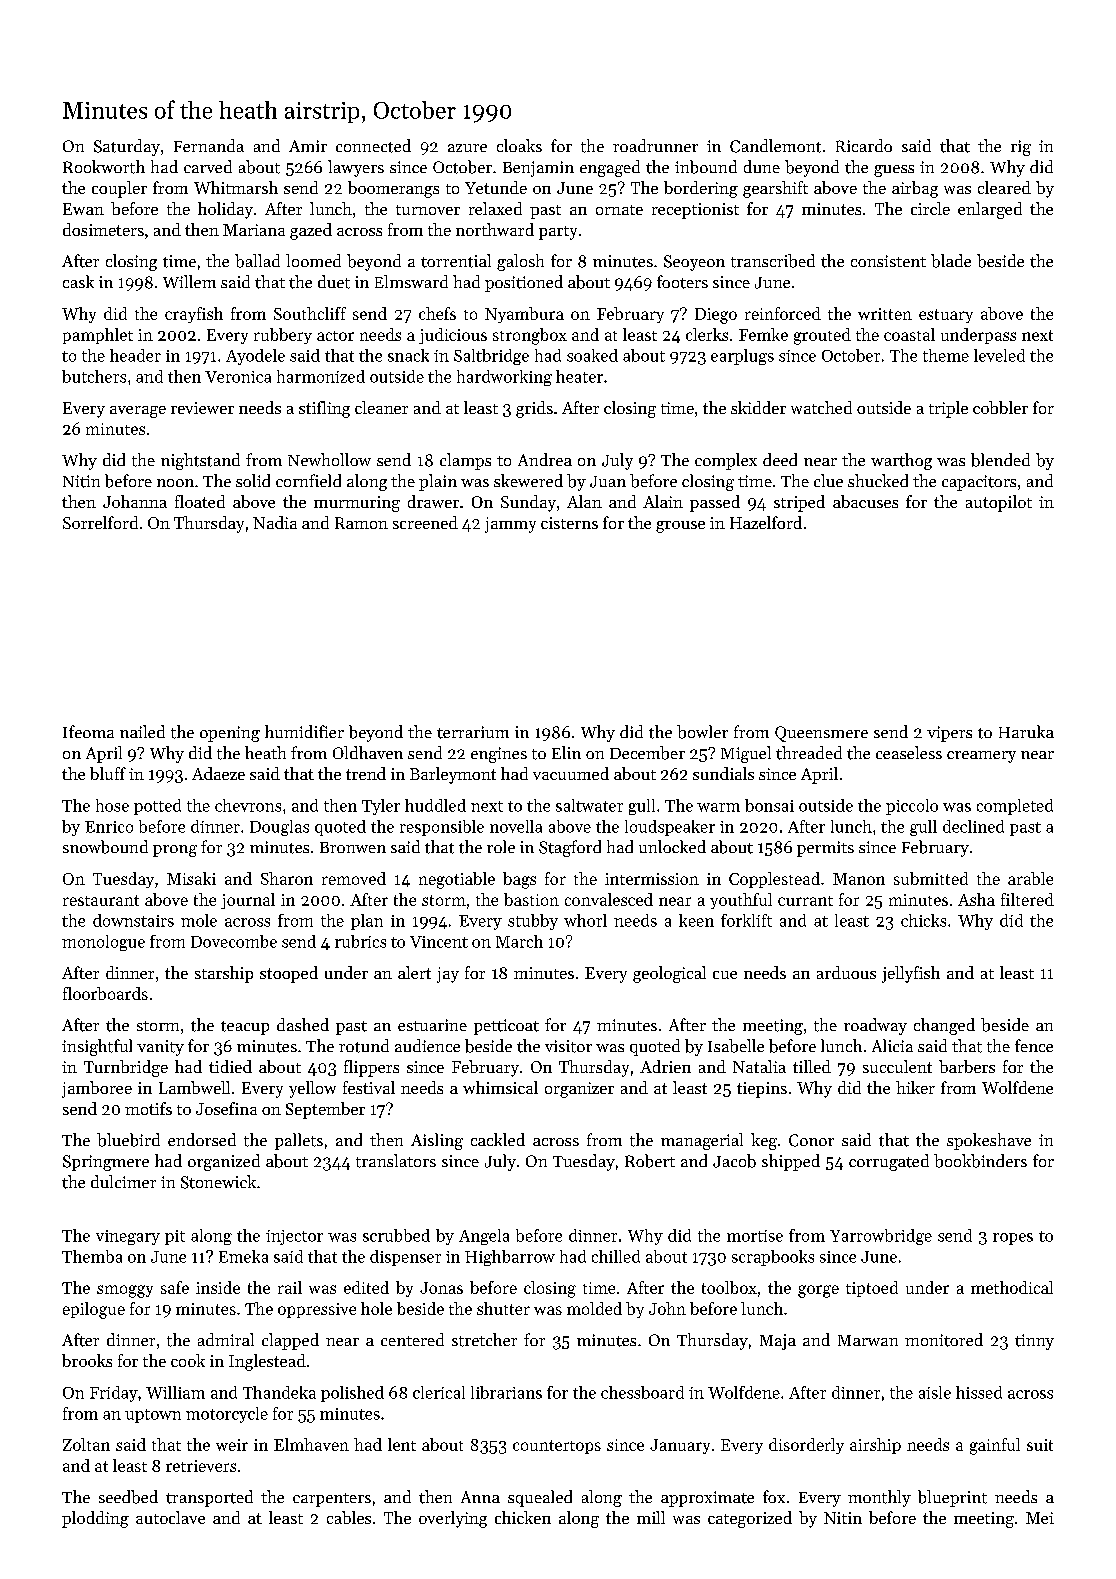 The image size is (1116, 1579). Describe the element at coordinates (923, 920) in the screenshot. I see `chicks` at that location.
